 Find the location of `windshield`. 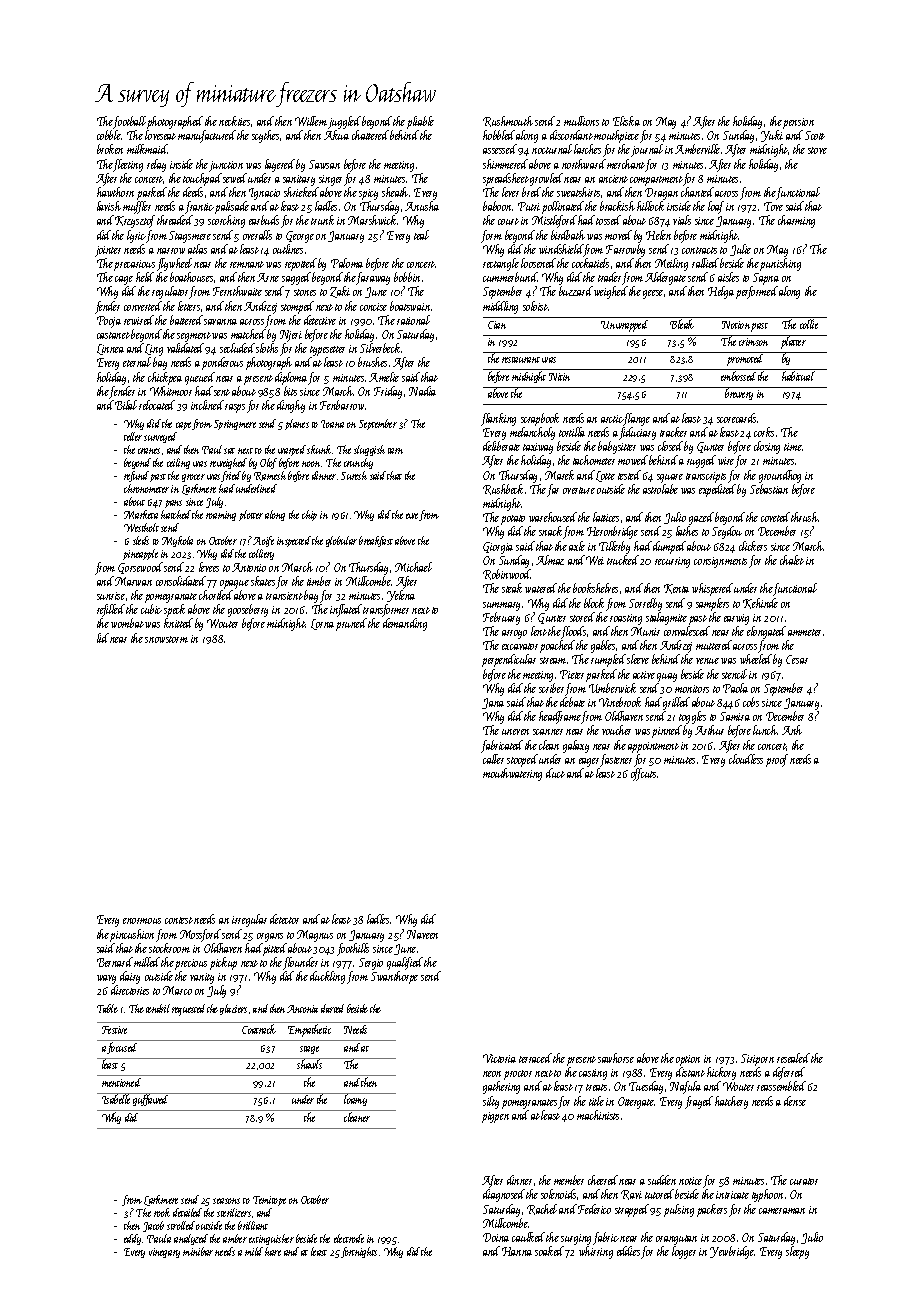

windshield is located at coordinates (561, 249).
